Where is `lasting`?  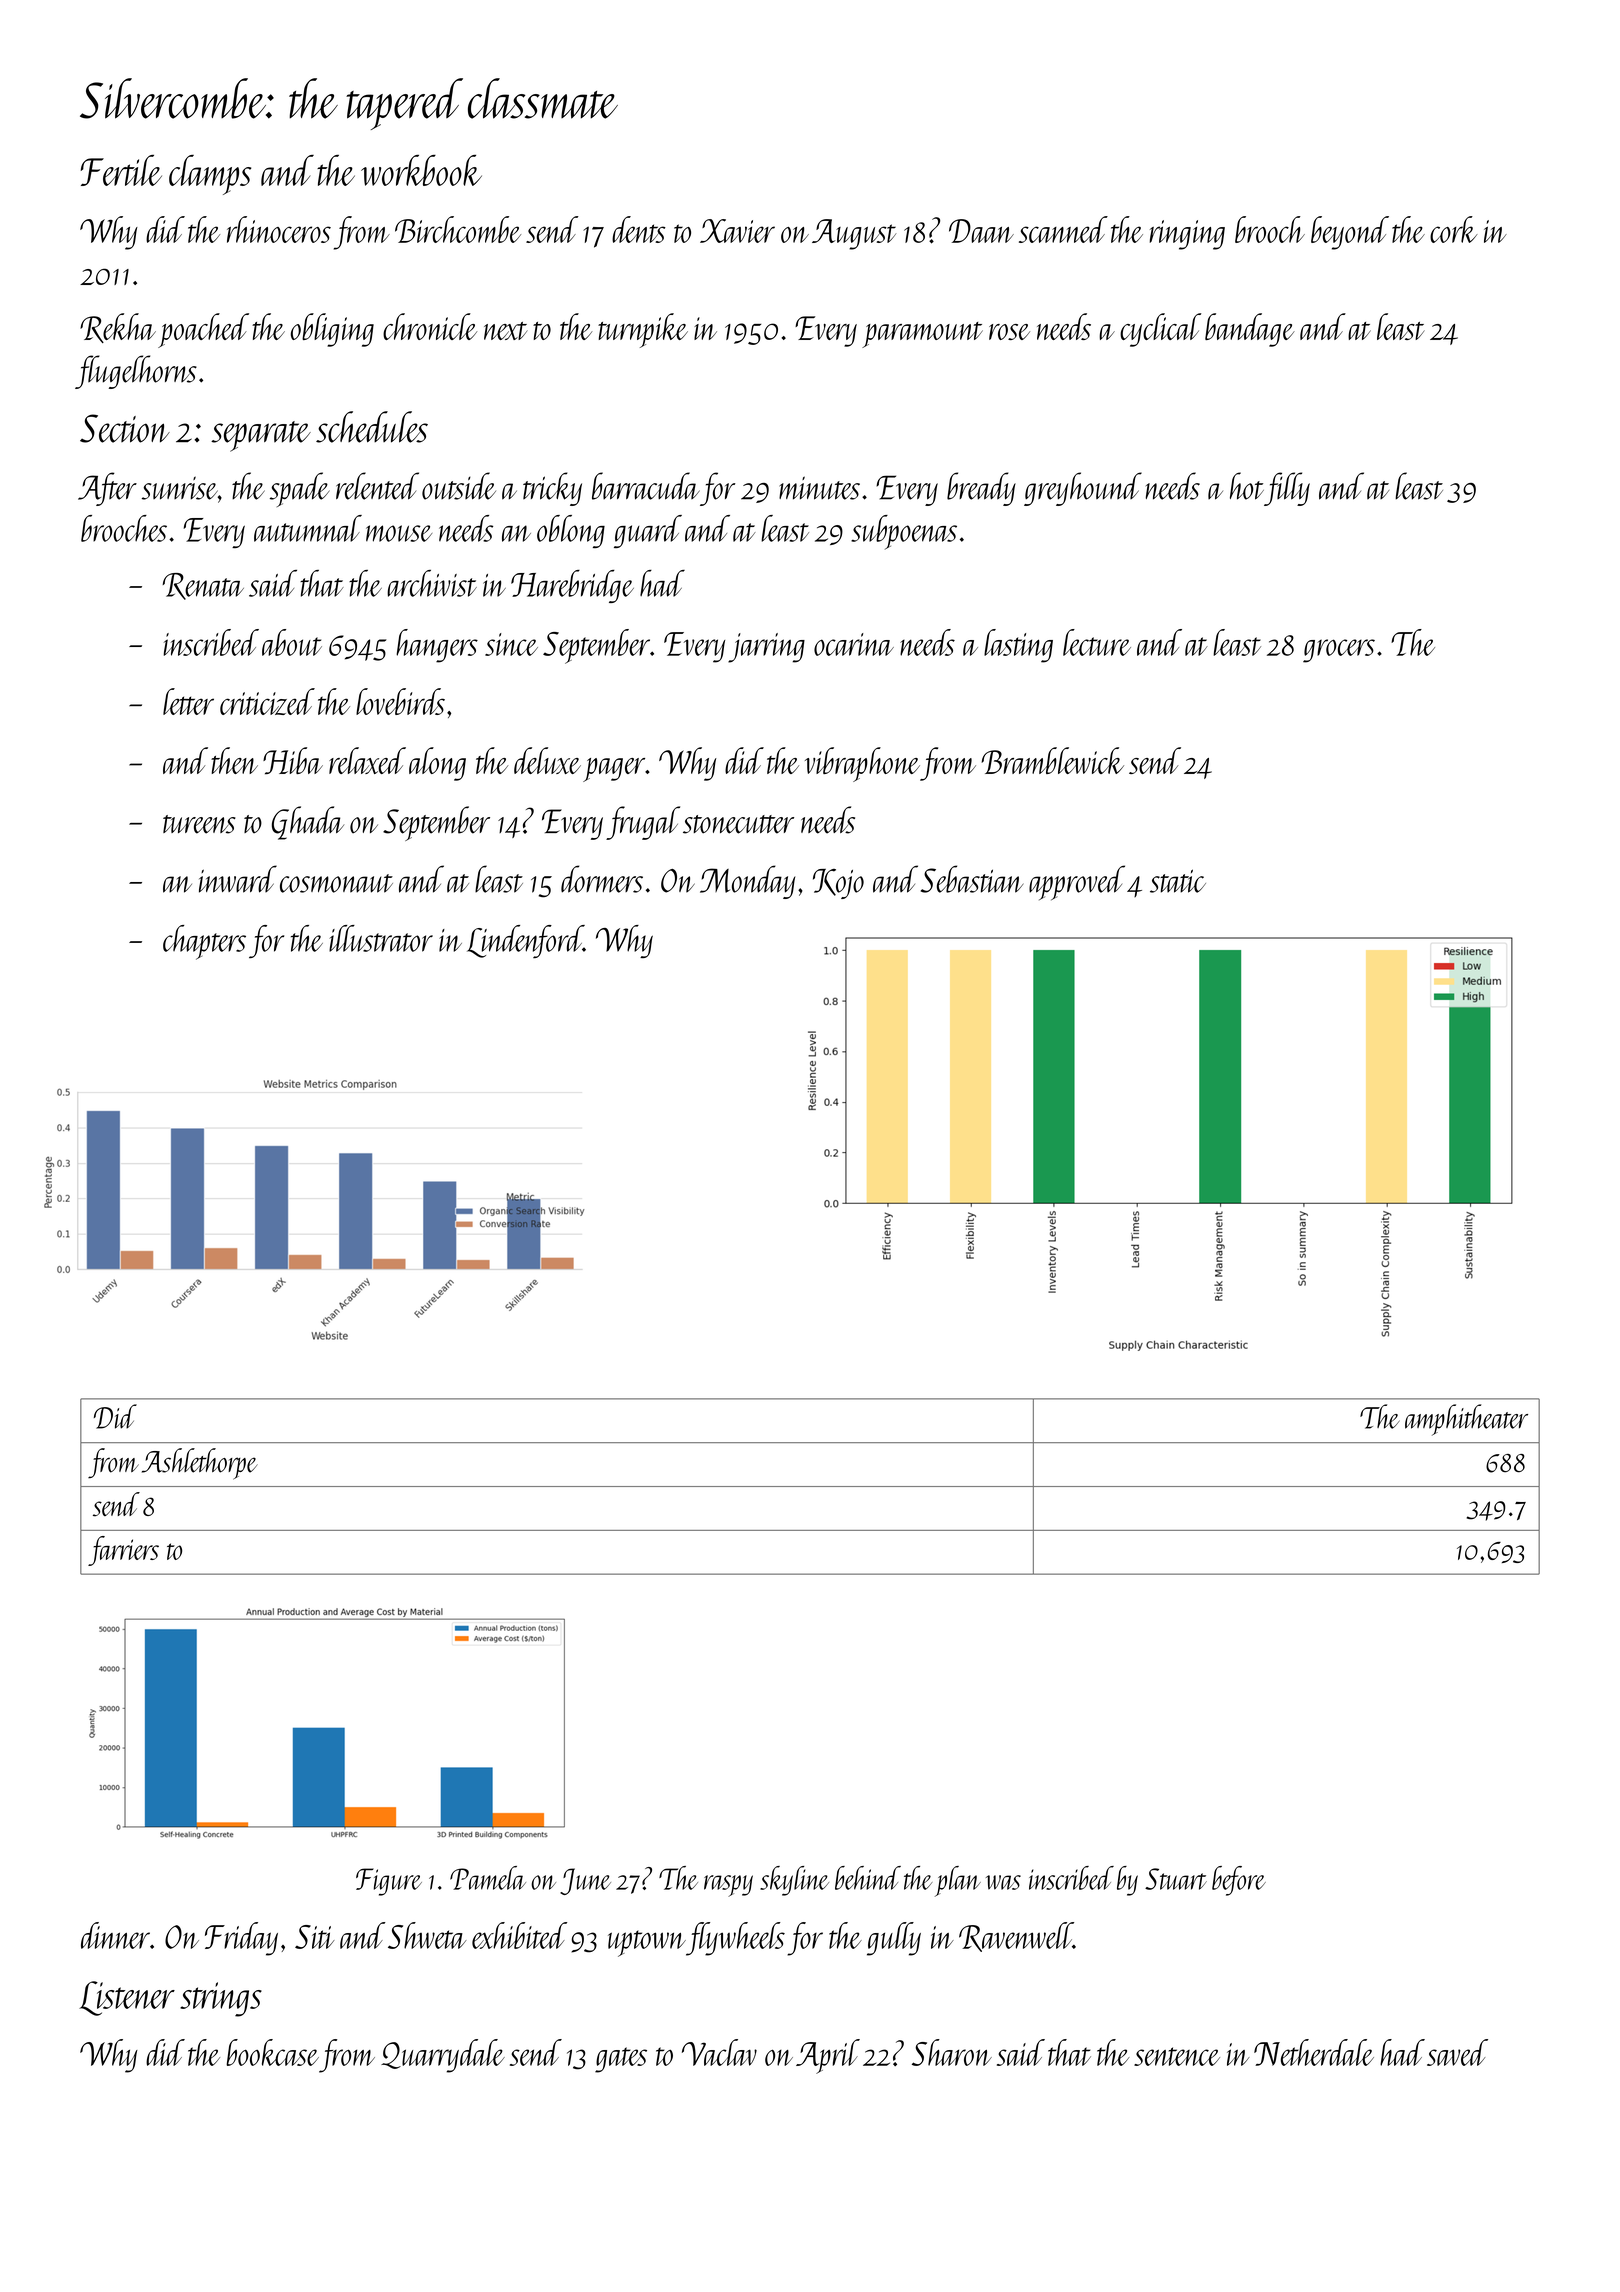 lasting is located at coordinates (1018, 646).
